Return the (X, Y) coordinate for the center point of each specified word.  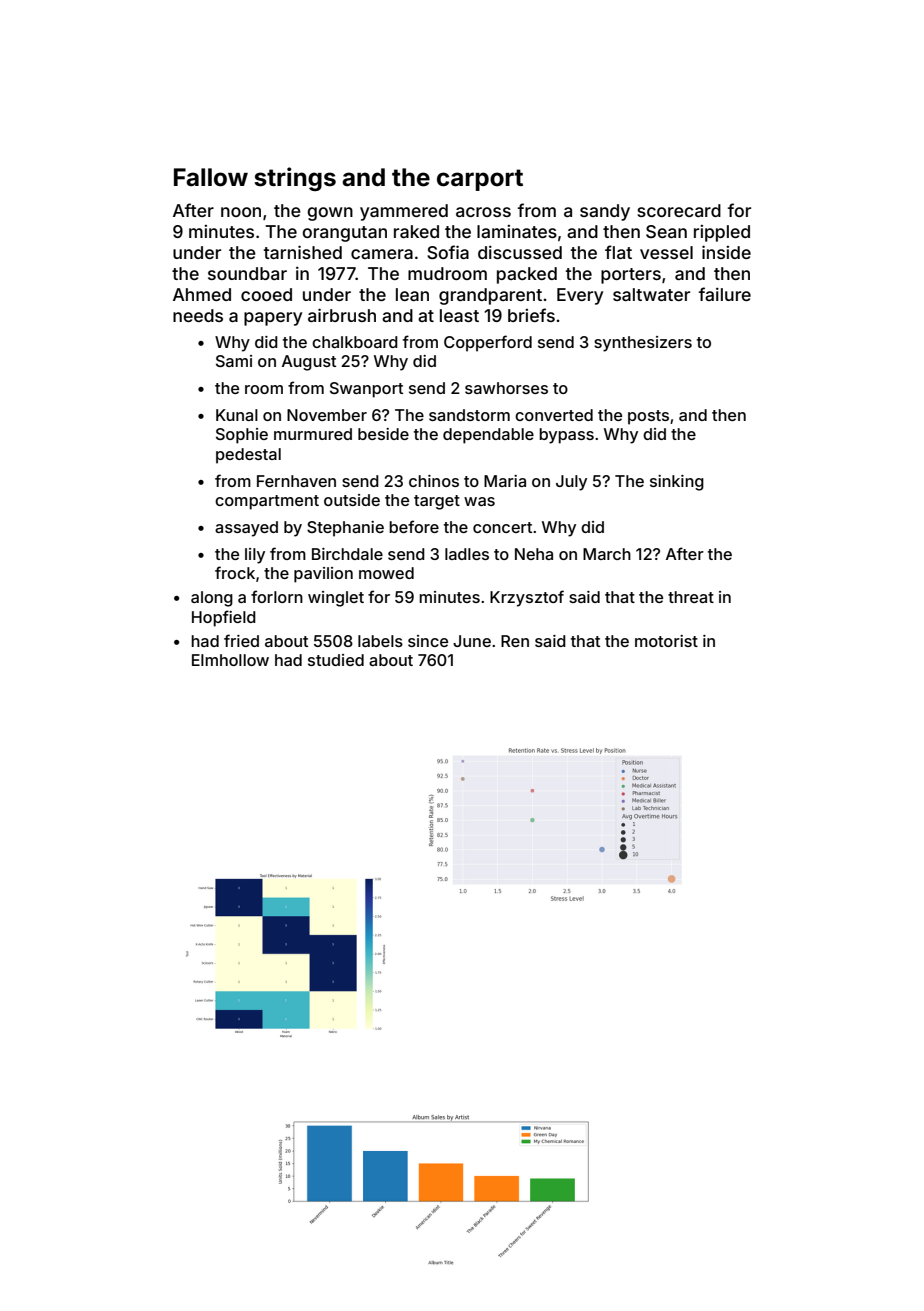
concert (502, 527)
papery (273, 319)
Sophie (242, 436)
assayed (246, 529)
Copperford (488, 343)
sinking (677, 483)
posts (648, 417)
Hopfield (224, 618)
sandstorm (469, 415)
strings (295, 179)
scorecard (679, 210)
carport (480, 180)
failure (725, 294)
